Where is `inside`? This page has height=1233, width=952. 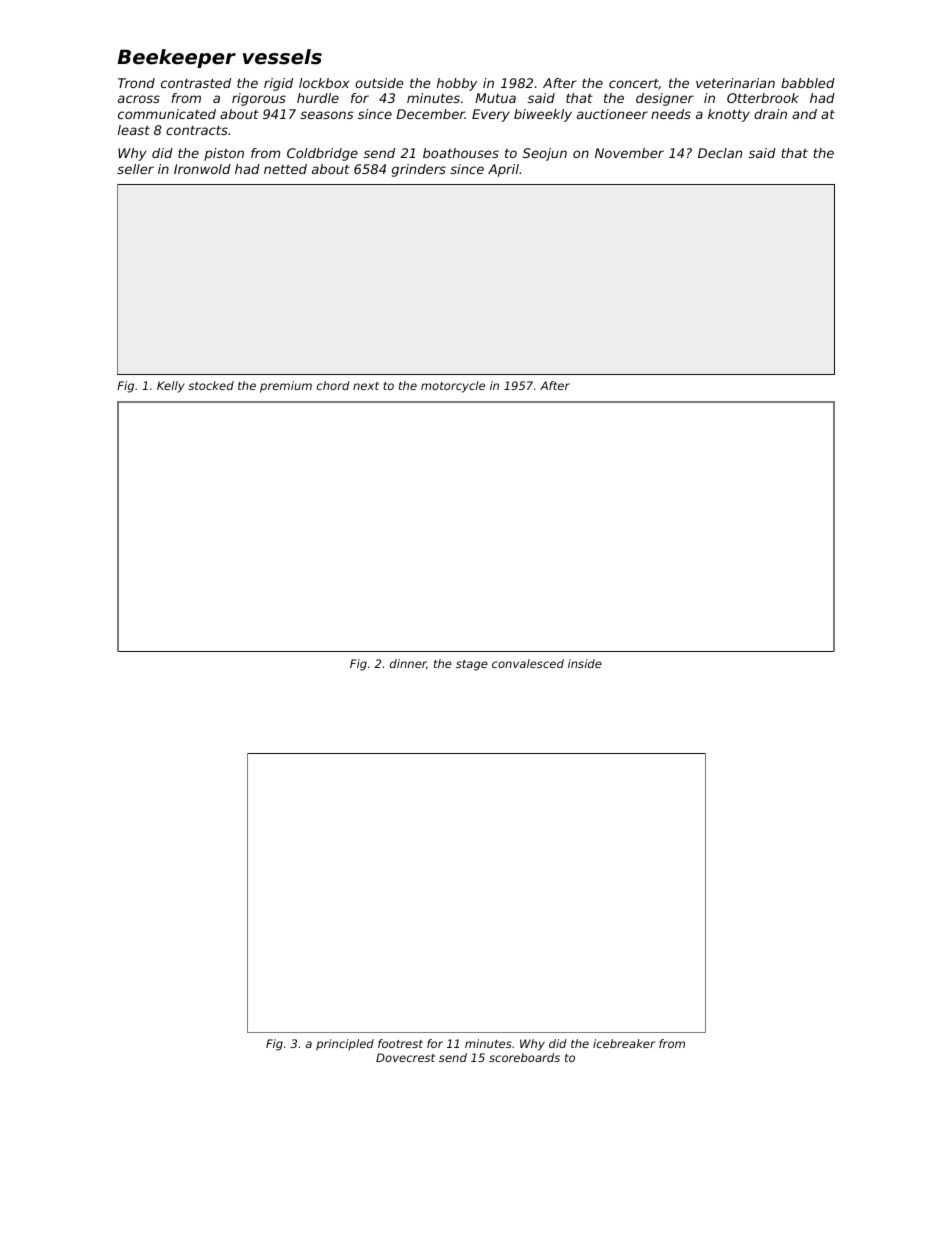
inside is located at coordinates (585, 663).
